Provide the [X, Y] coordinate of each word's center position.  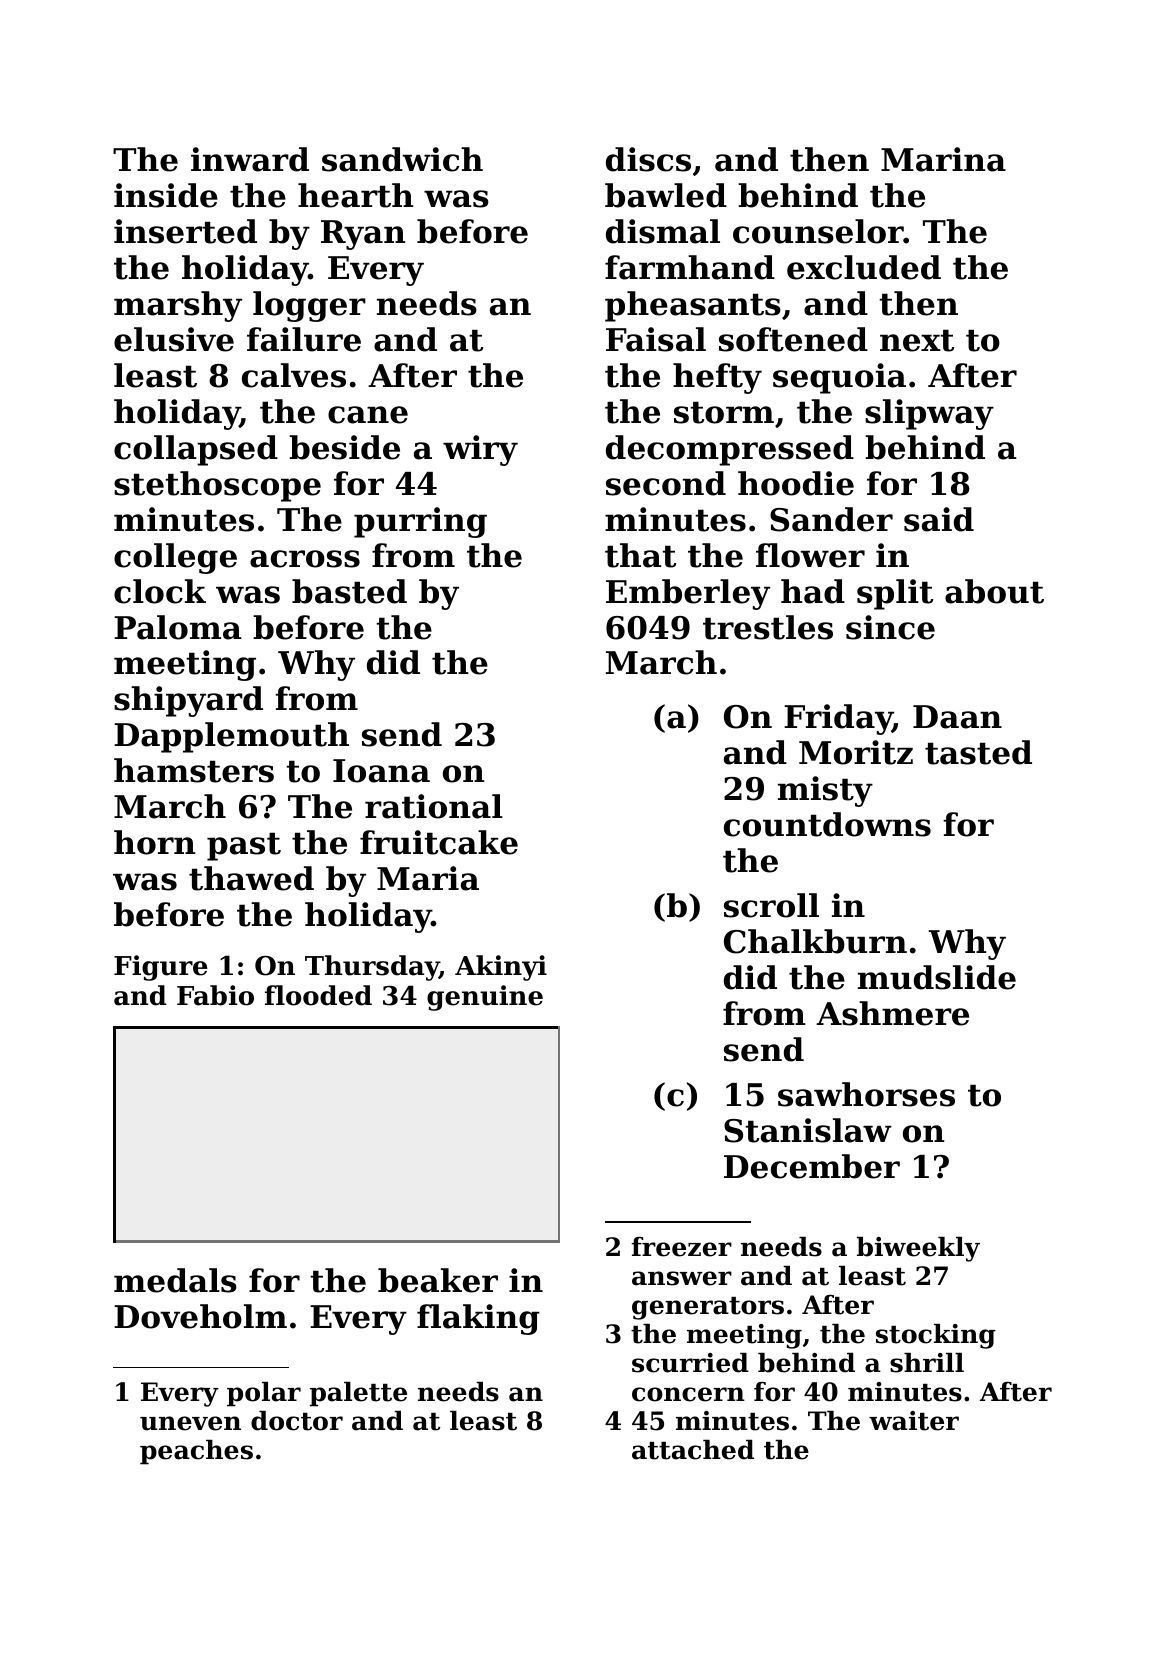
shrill [927, 1363]
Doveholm [200, 1316]
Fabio [215, 995]
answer [682, 1278]
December [812, 1166]
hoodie [796, 483]
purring [420, 522]
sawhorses [866, 1094]
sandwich [402, 159]
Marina [943, 159]
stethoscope [217, 486]
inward [250, 159]
